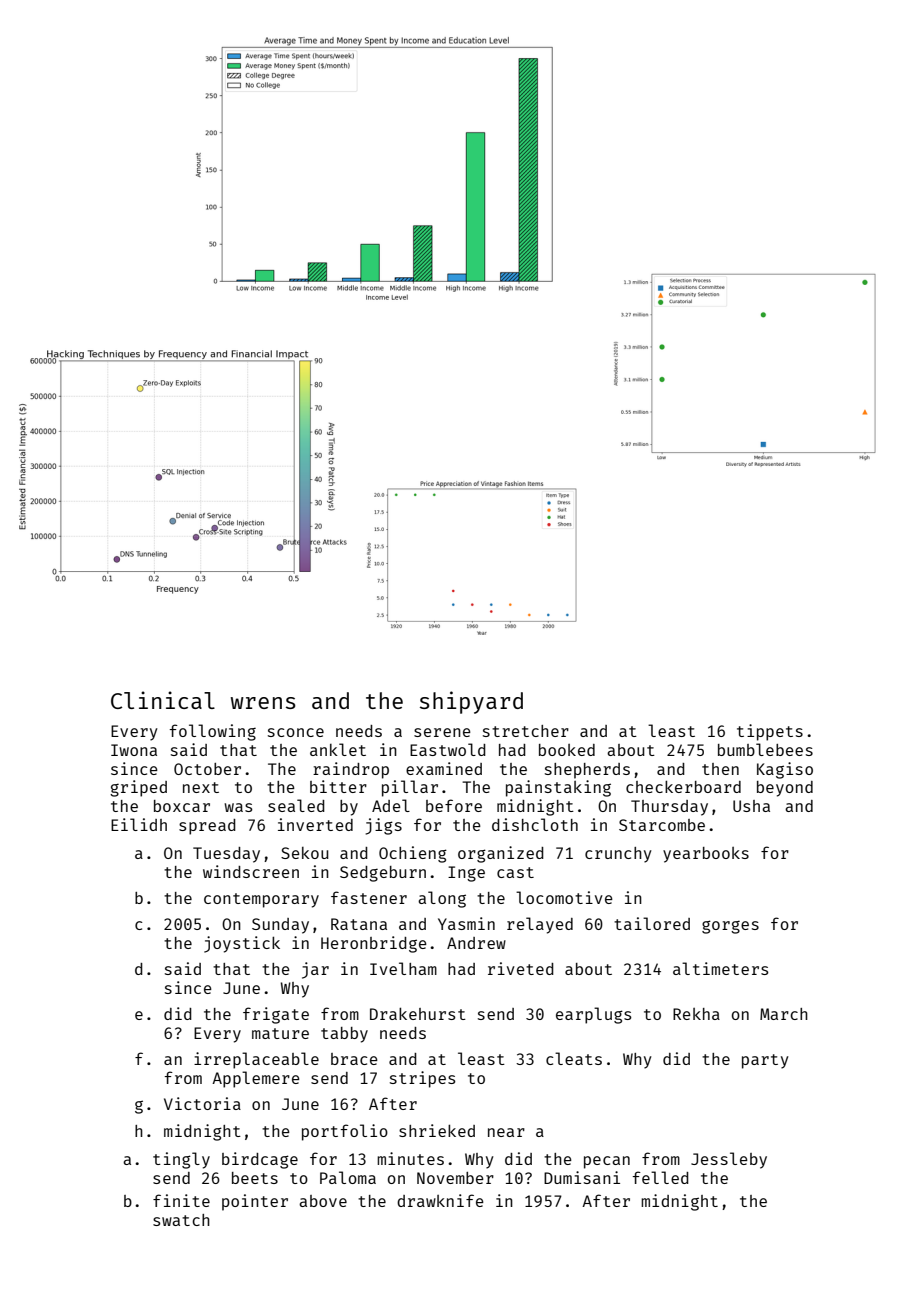  I want to click on Adel, so click(391, 805).
